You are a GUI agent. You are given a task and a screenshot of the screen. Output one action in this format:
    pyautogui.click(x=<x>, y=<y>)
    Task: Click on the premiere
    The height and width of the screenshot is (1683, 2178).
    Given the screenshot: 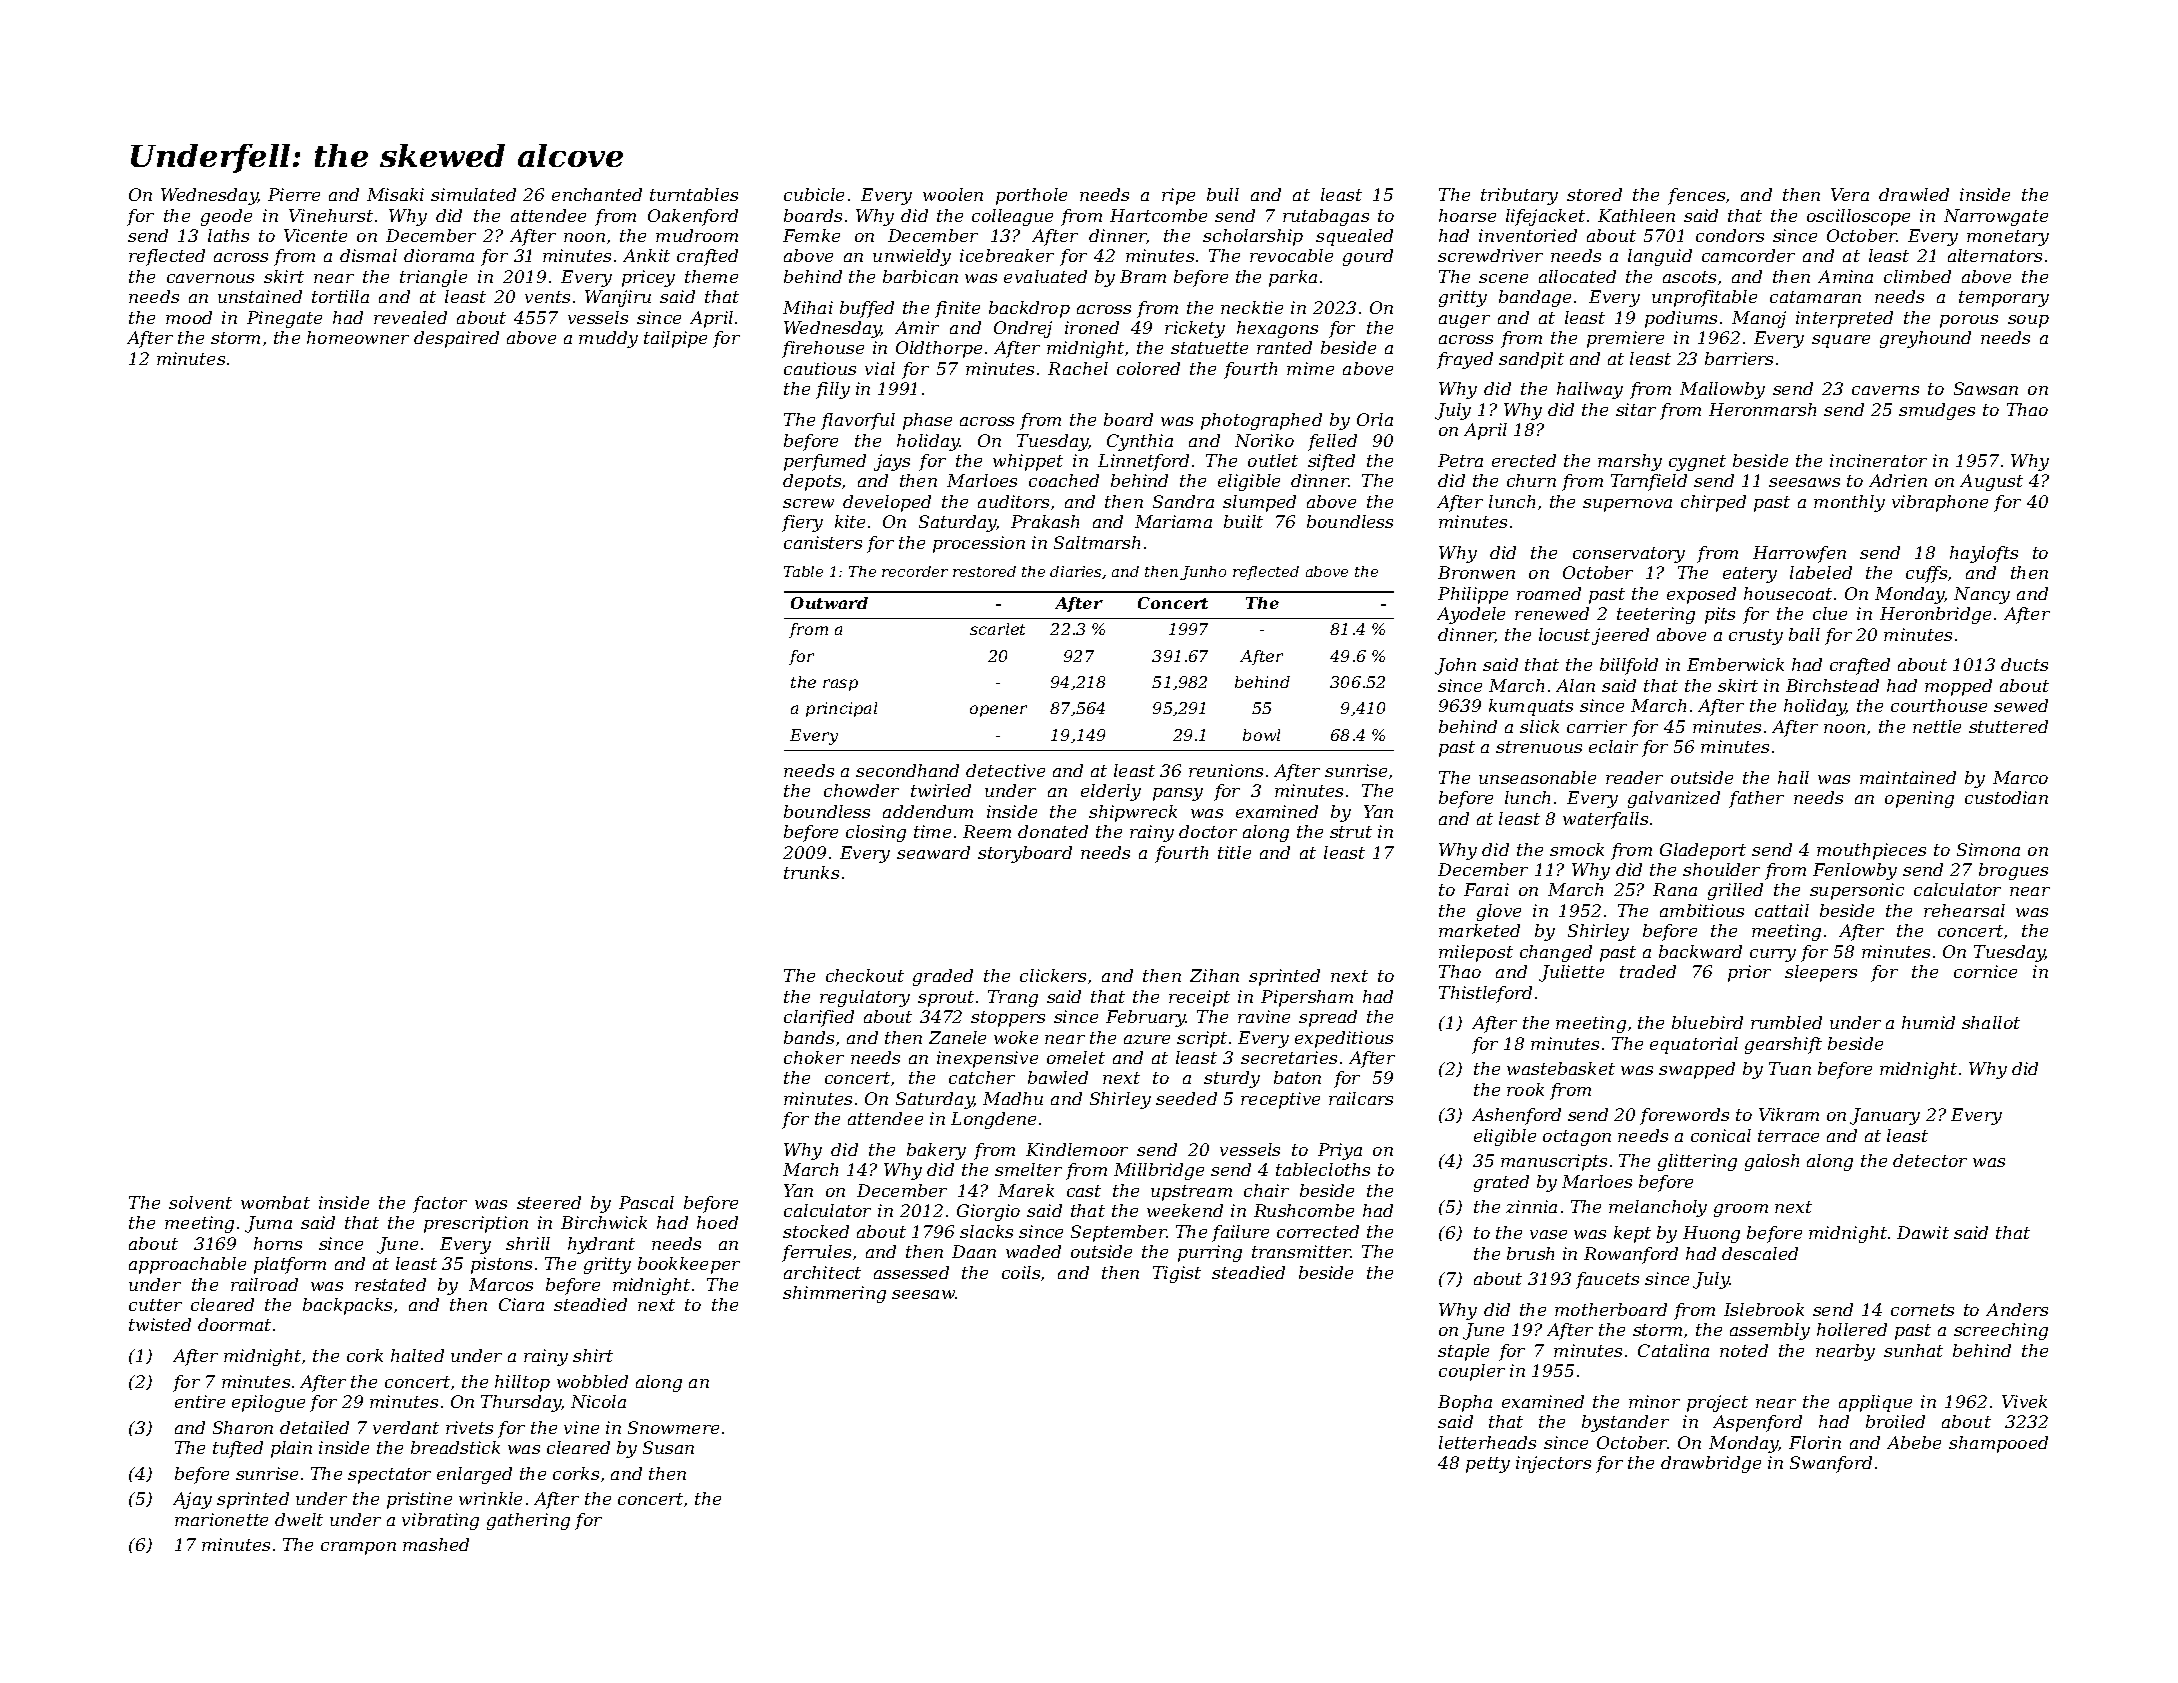 What is the action you would take?
    pyautogui.click(x=1625, y=339)
